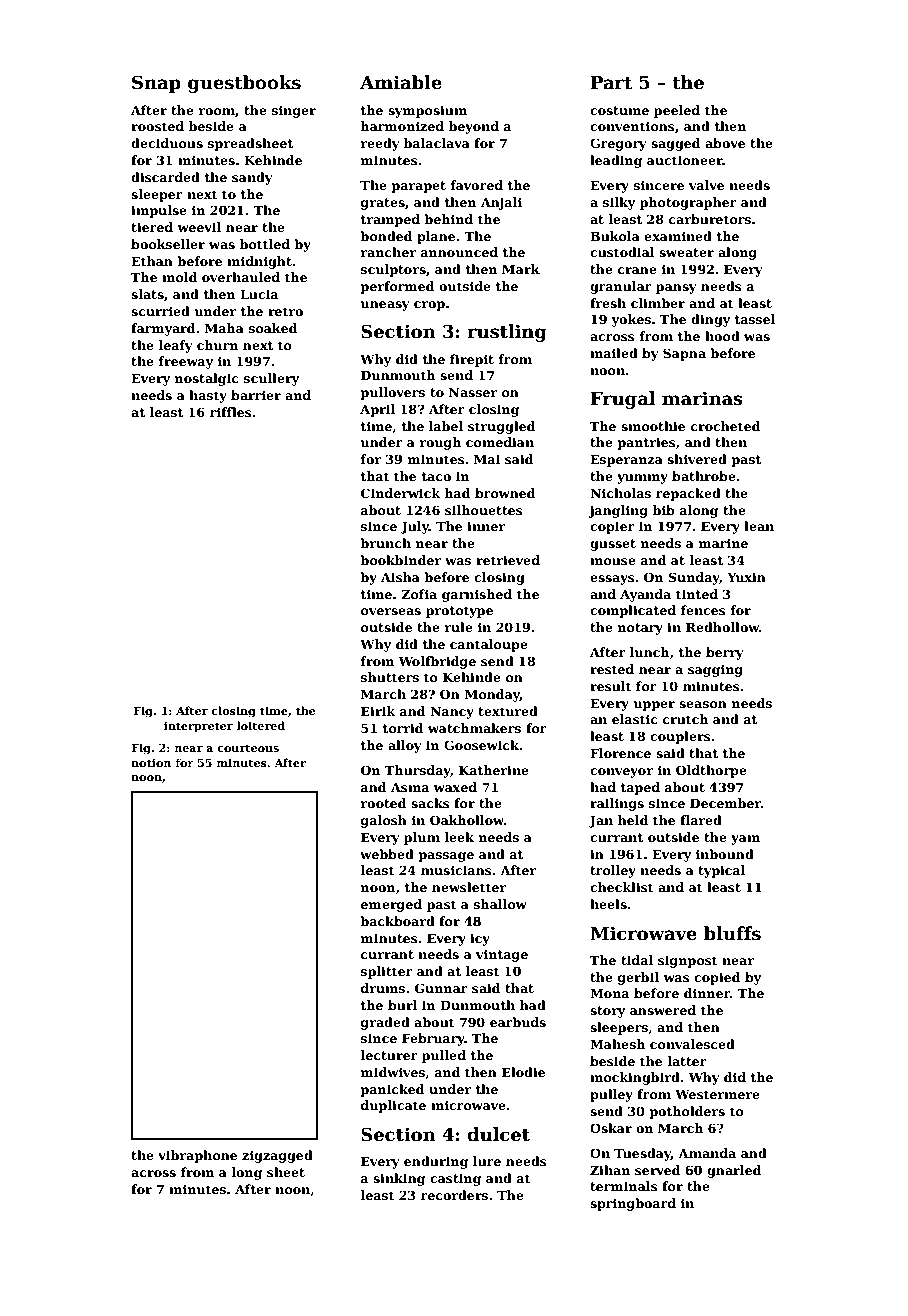 This document has width=908, height=1316. Describe the element at coordinates (759, 526) in the document. I see `lean` at that location.
